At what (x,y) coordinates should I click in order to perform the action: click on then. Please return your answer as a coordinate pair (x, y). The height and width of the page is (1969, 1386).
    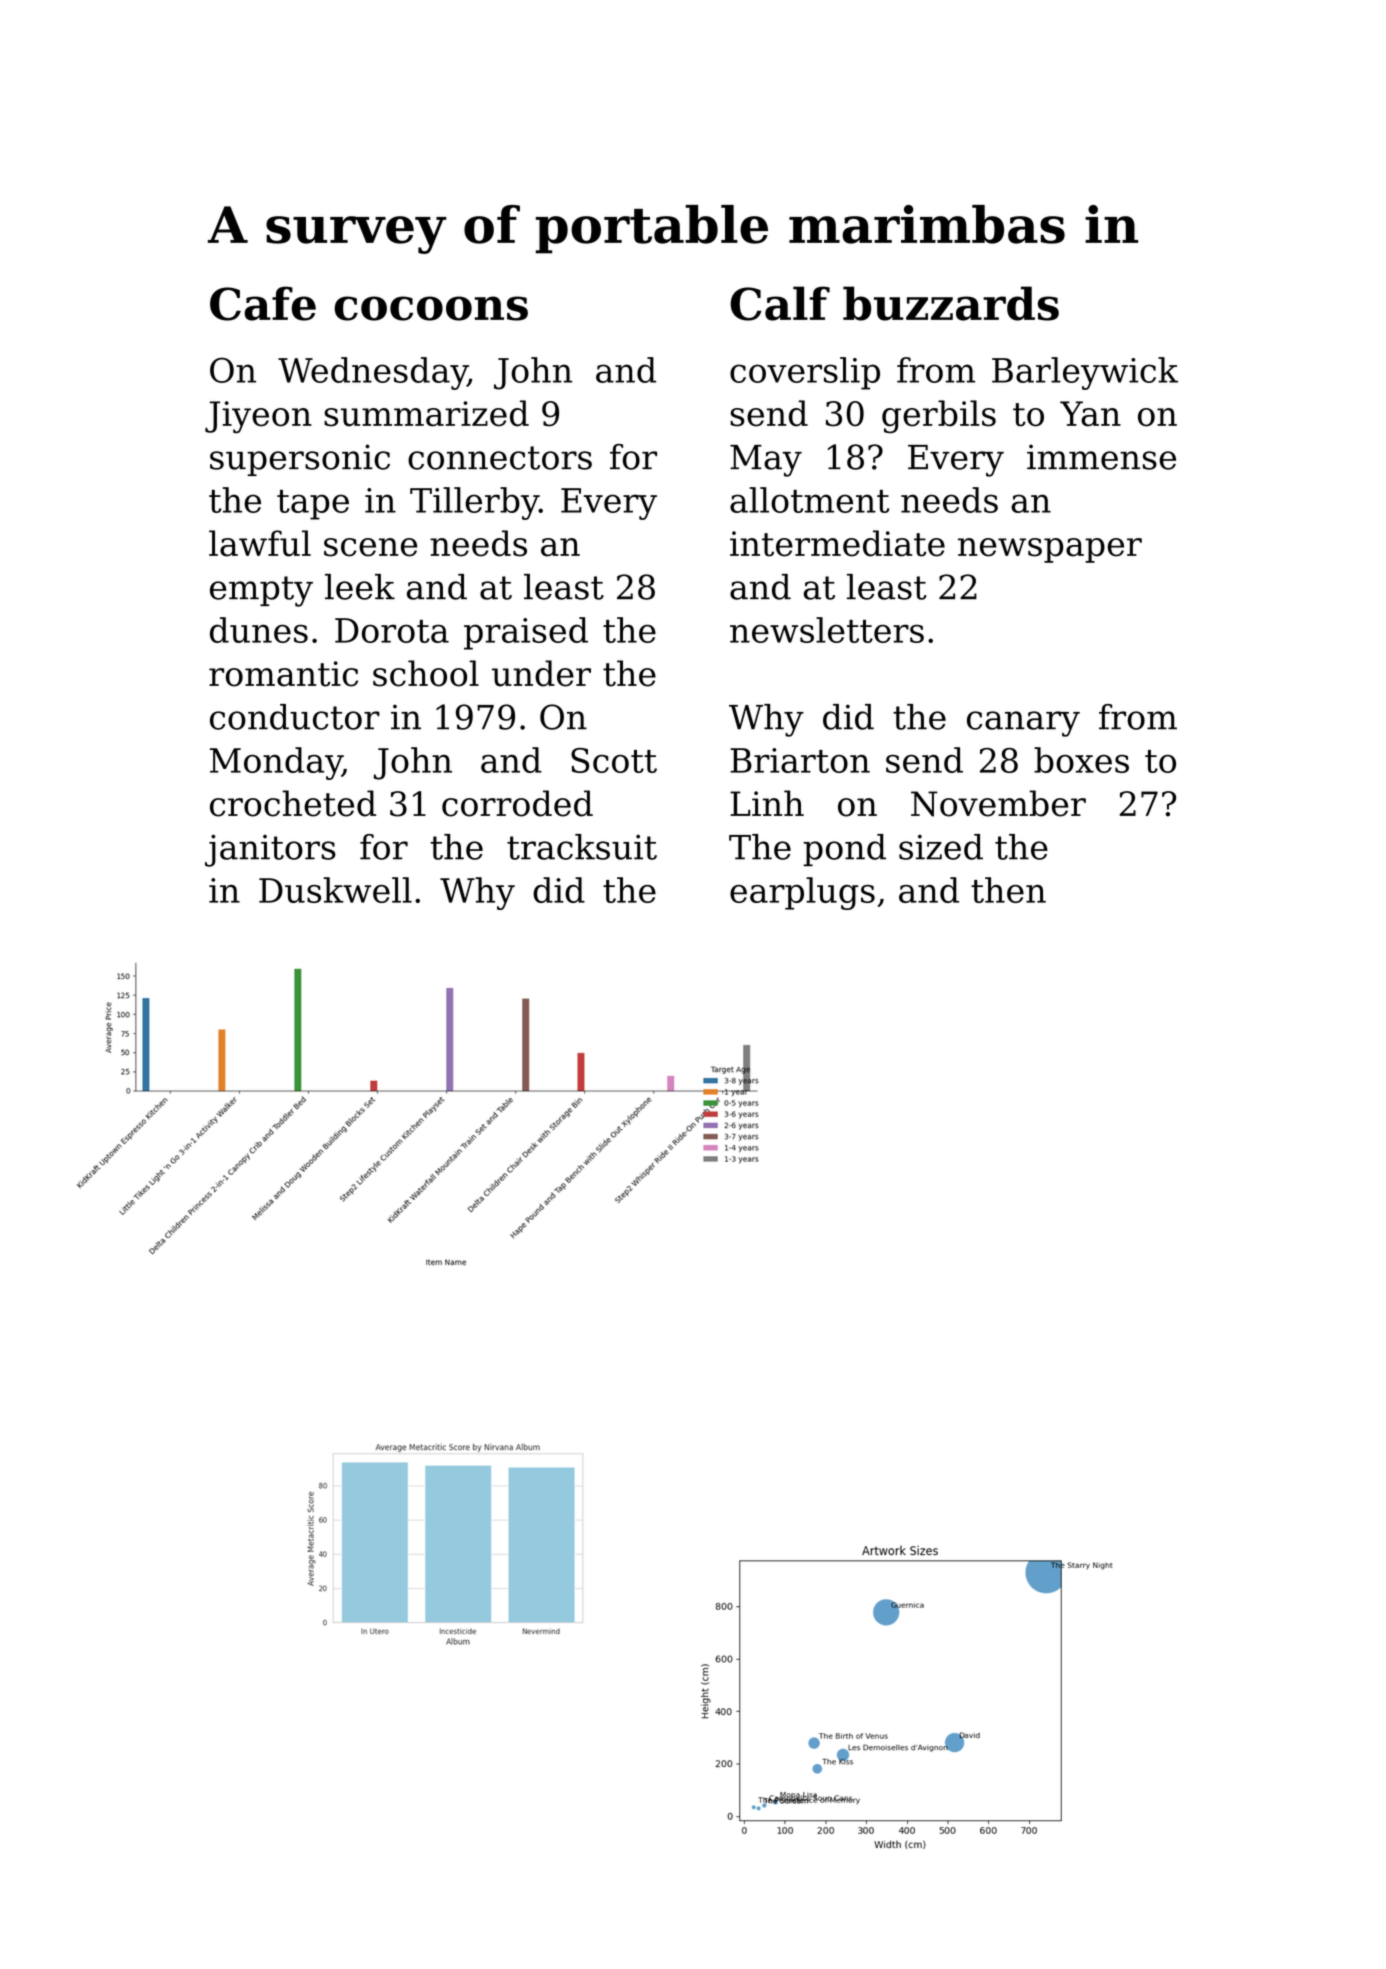
    Looking at the image, I should click on (1008, 890).
